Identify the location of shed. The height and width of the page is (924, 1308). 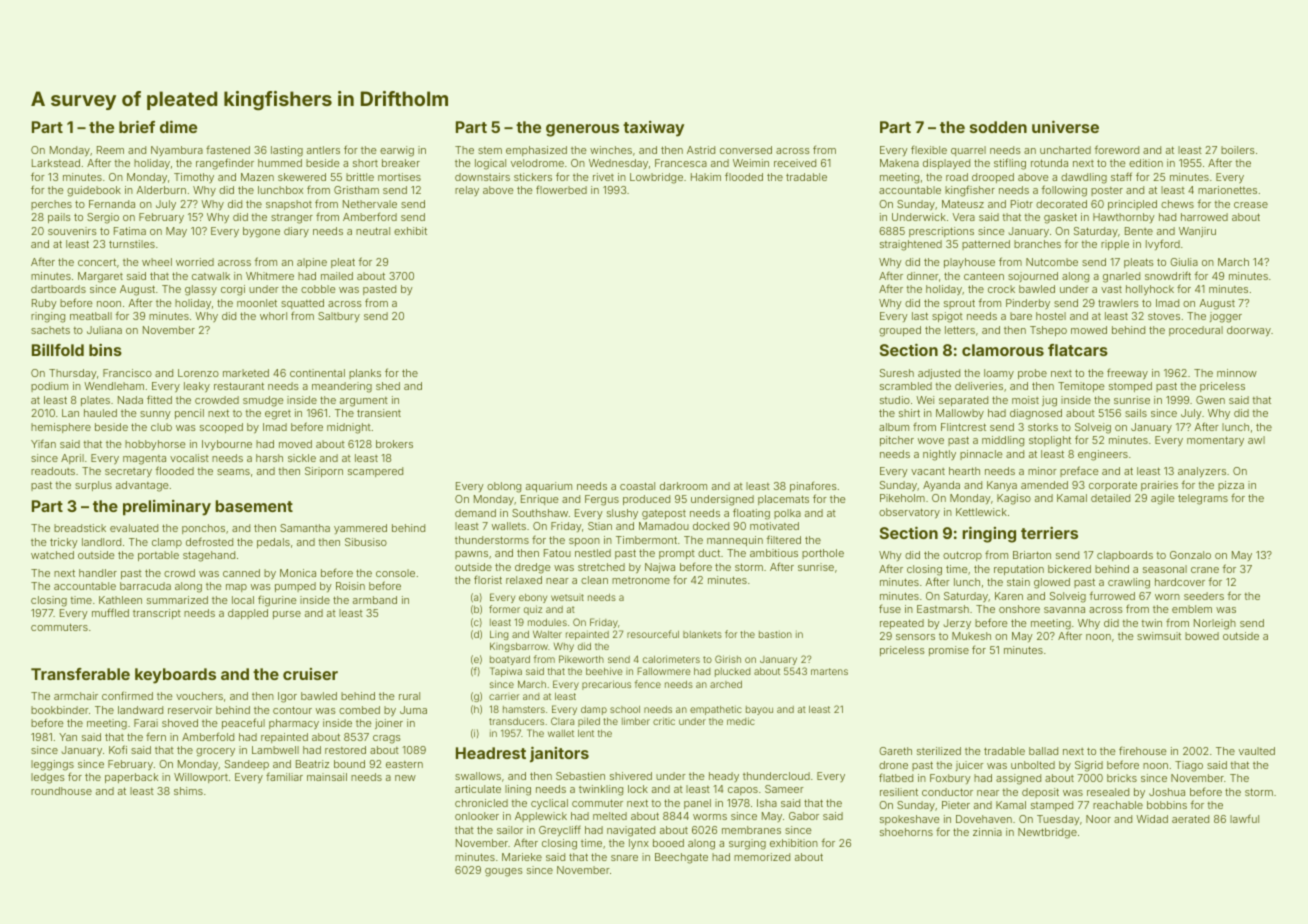
(388, 386).
